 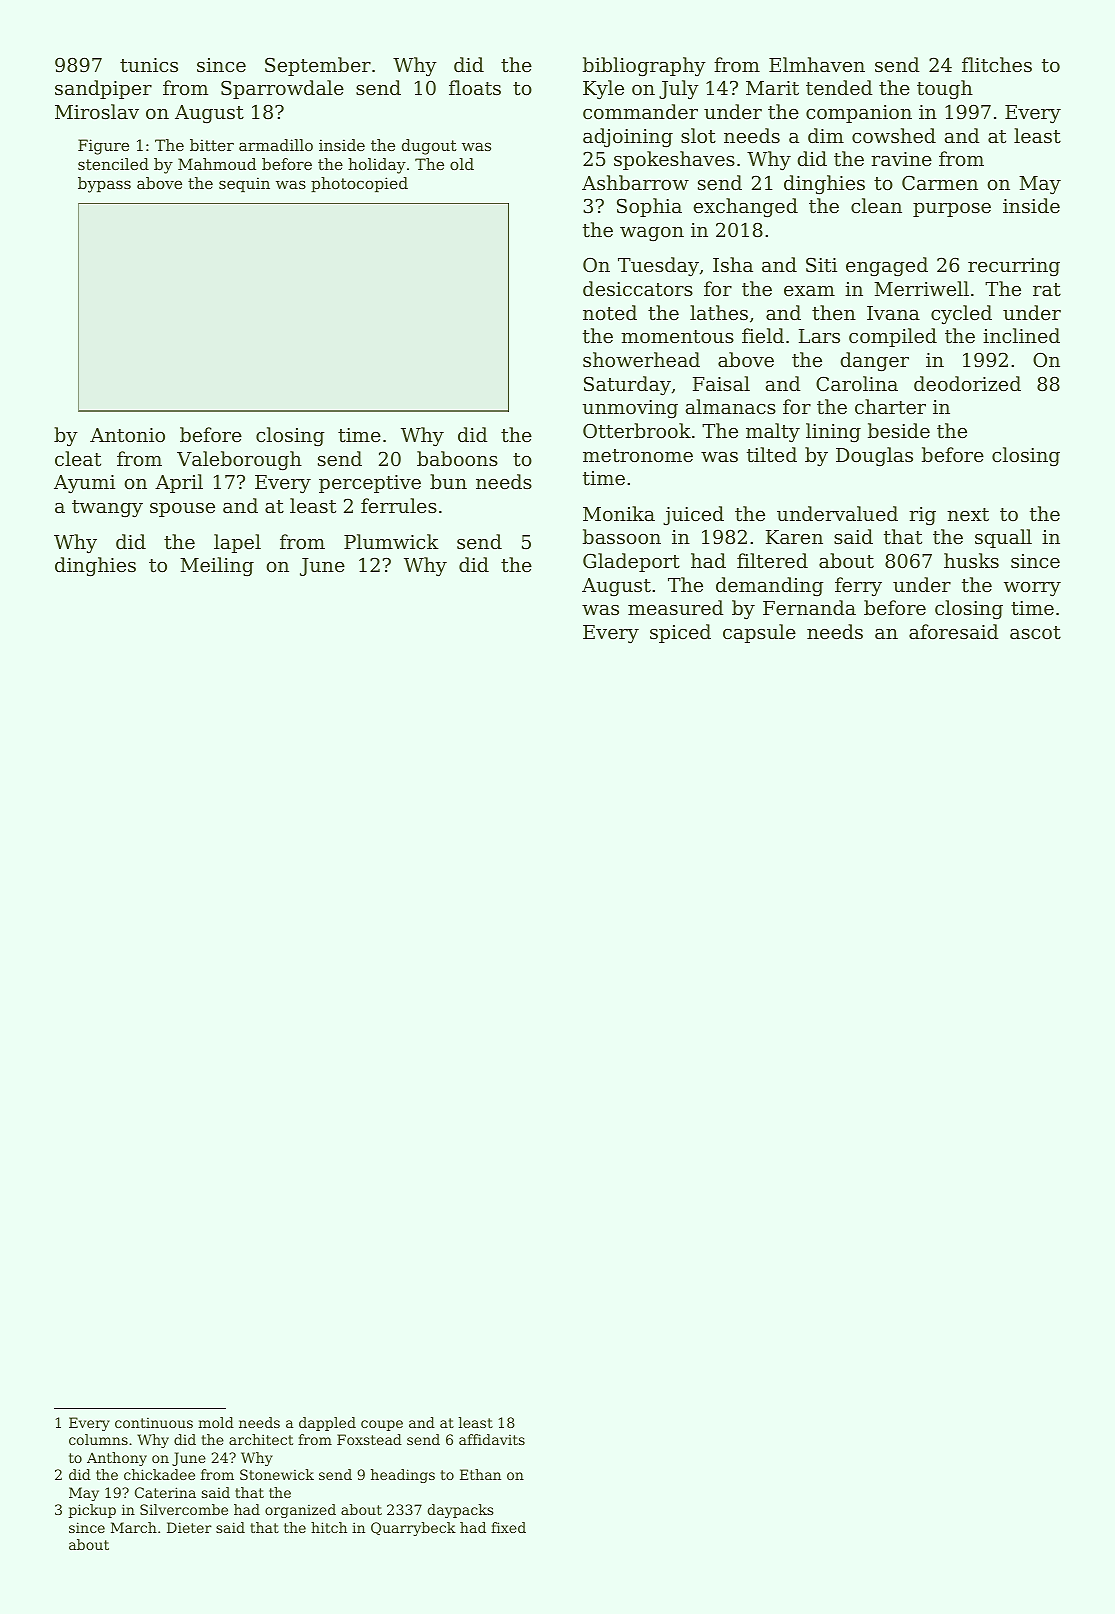 What do you see at coordinates (603, 89) in the screenshot?
I see `Kyle` at bounding box center [603, 89].
